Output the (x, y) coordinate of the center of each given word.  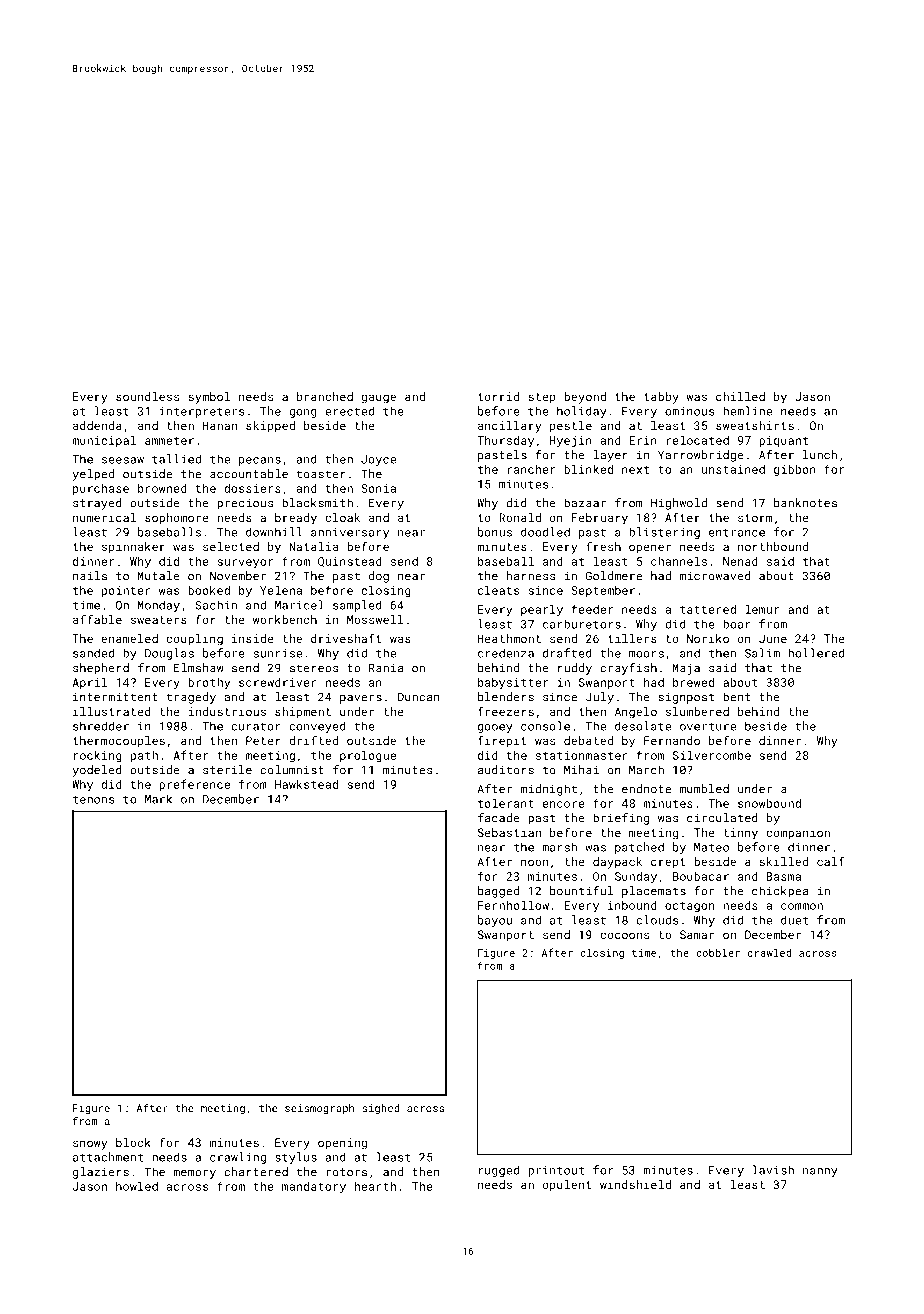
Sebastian (509, 832)
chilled (740, 396)
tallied (176, 459)
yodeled (97, 771)
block (133, 1142)
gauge (378, 399)
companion (798, 834)
